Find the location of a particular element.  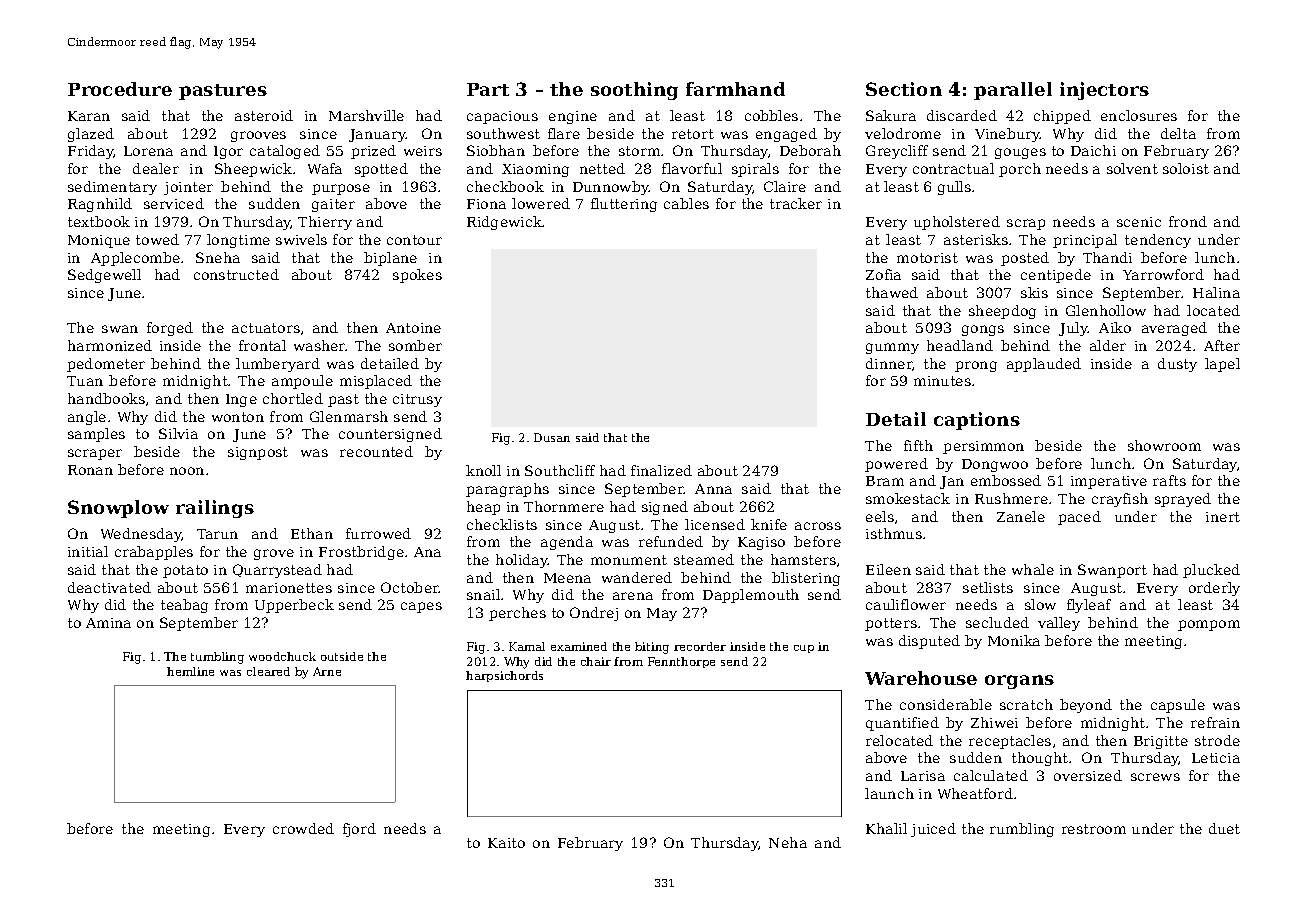

fluttering is located at coordinates (624, 205).
